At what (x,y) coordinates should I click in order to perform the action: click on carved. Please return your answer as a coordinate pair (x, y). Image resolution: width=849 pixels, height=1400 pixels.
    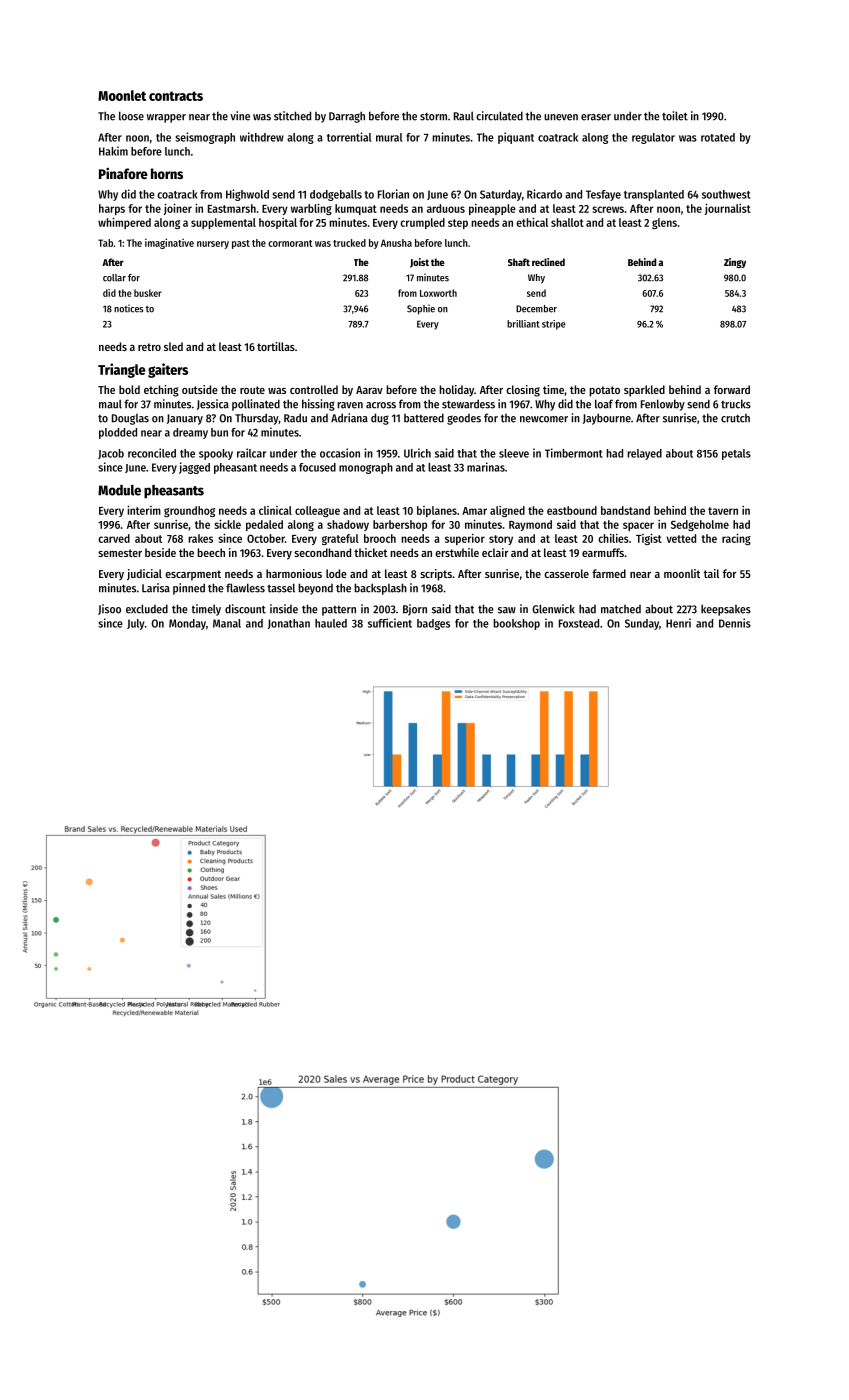
    Looking at the image, I should click on (114, 538).
